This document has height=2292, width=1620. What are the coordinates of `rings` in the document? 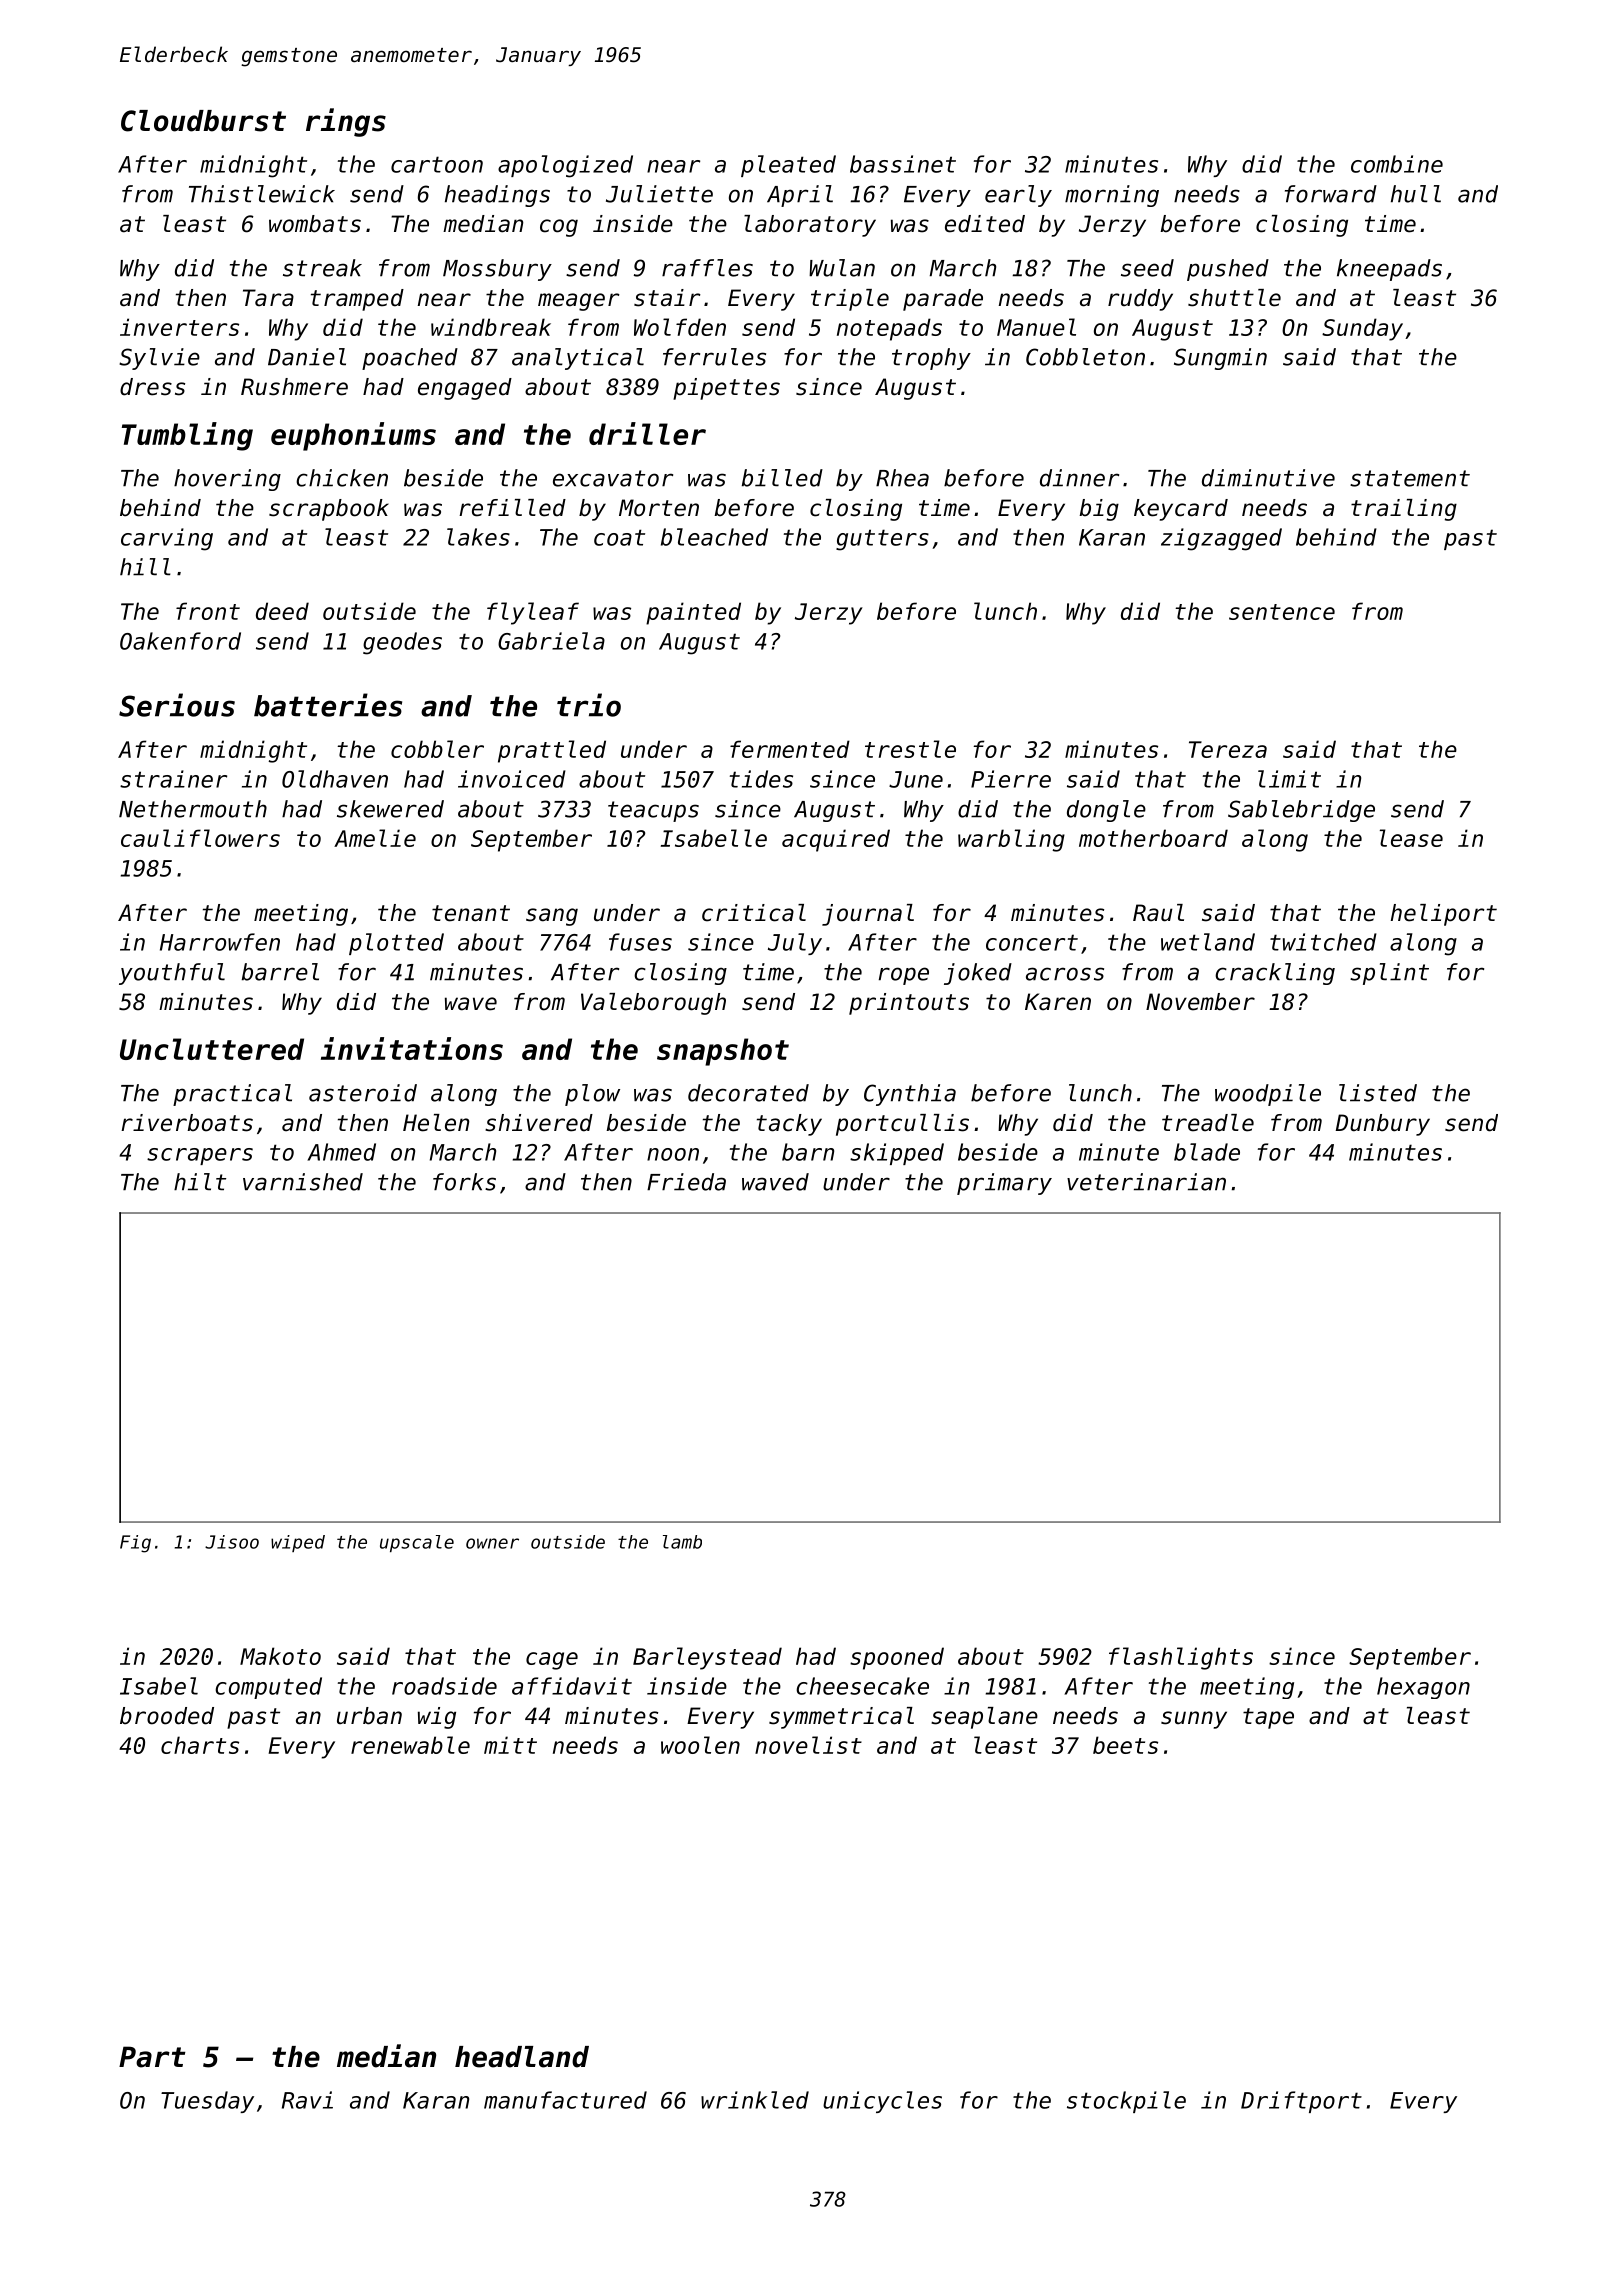 It's located at (346, 122).
